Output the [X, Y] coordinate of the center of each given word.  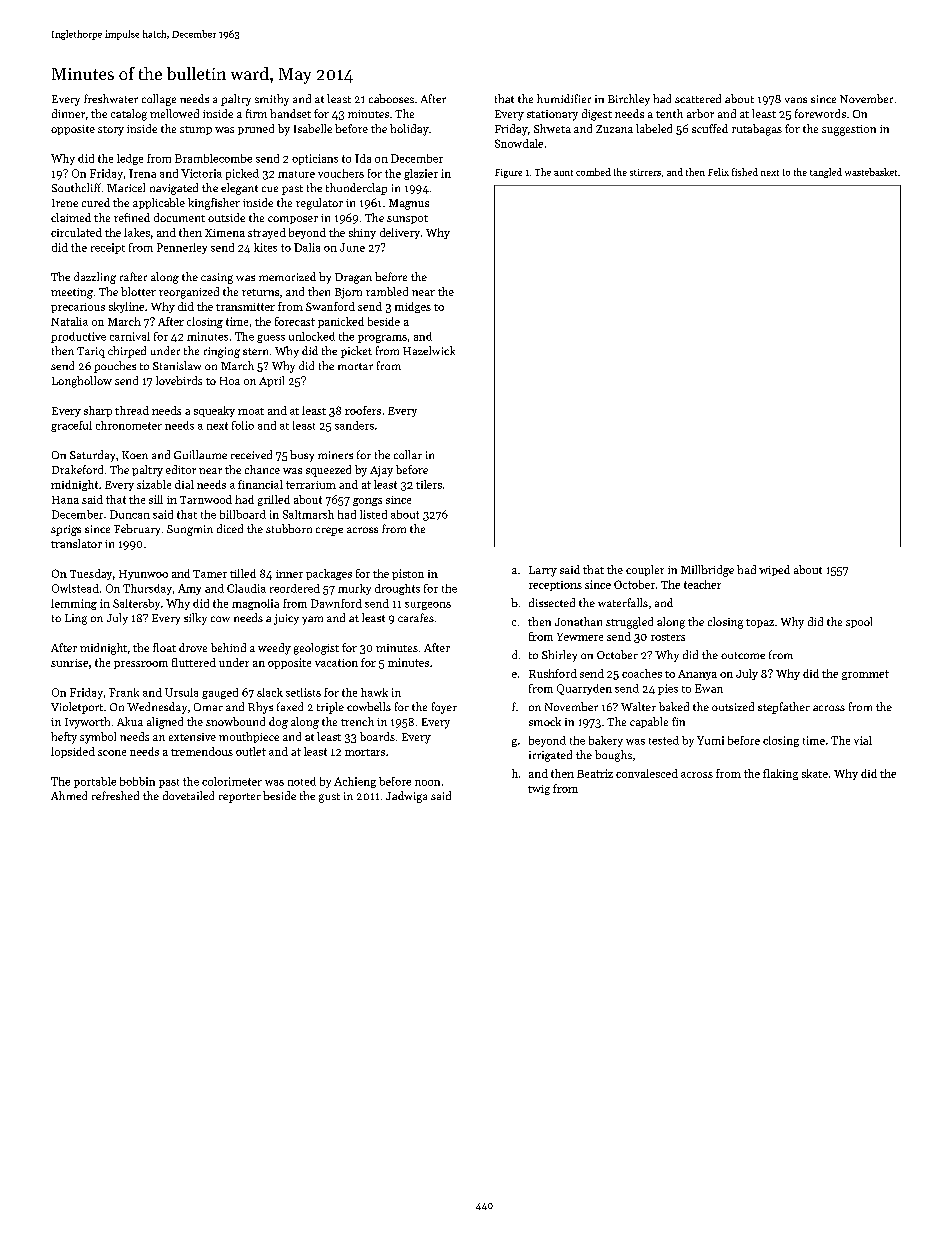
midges [413, 307]
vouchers [341, 173]
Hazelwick [429, 350]
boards [377, 736]
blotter [138, 291]
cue [270, 189]
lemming [74, 604]
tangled [826, 173]
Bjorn [348, 293]
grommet [865, 675]
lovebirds [179, 380]
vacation [336, 663]
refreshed [115, 795]
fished [745, 172]
